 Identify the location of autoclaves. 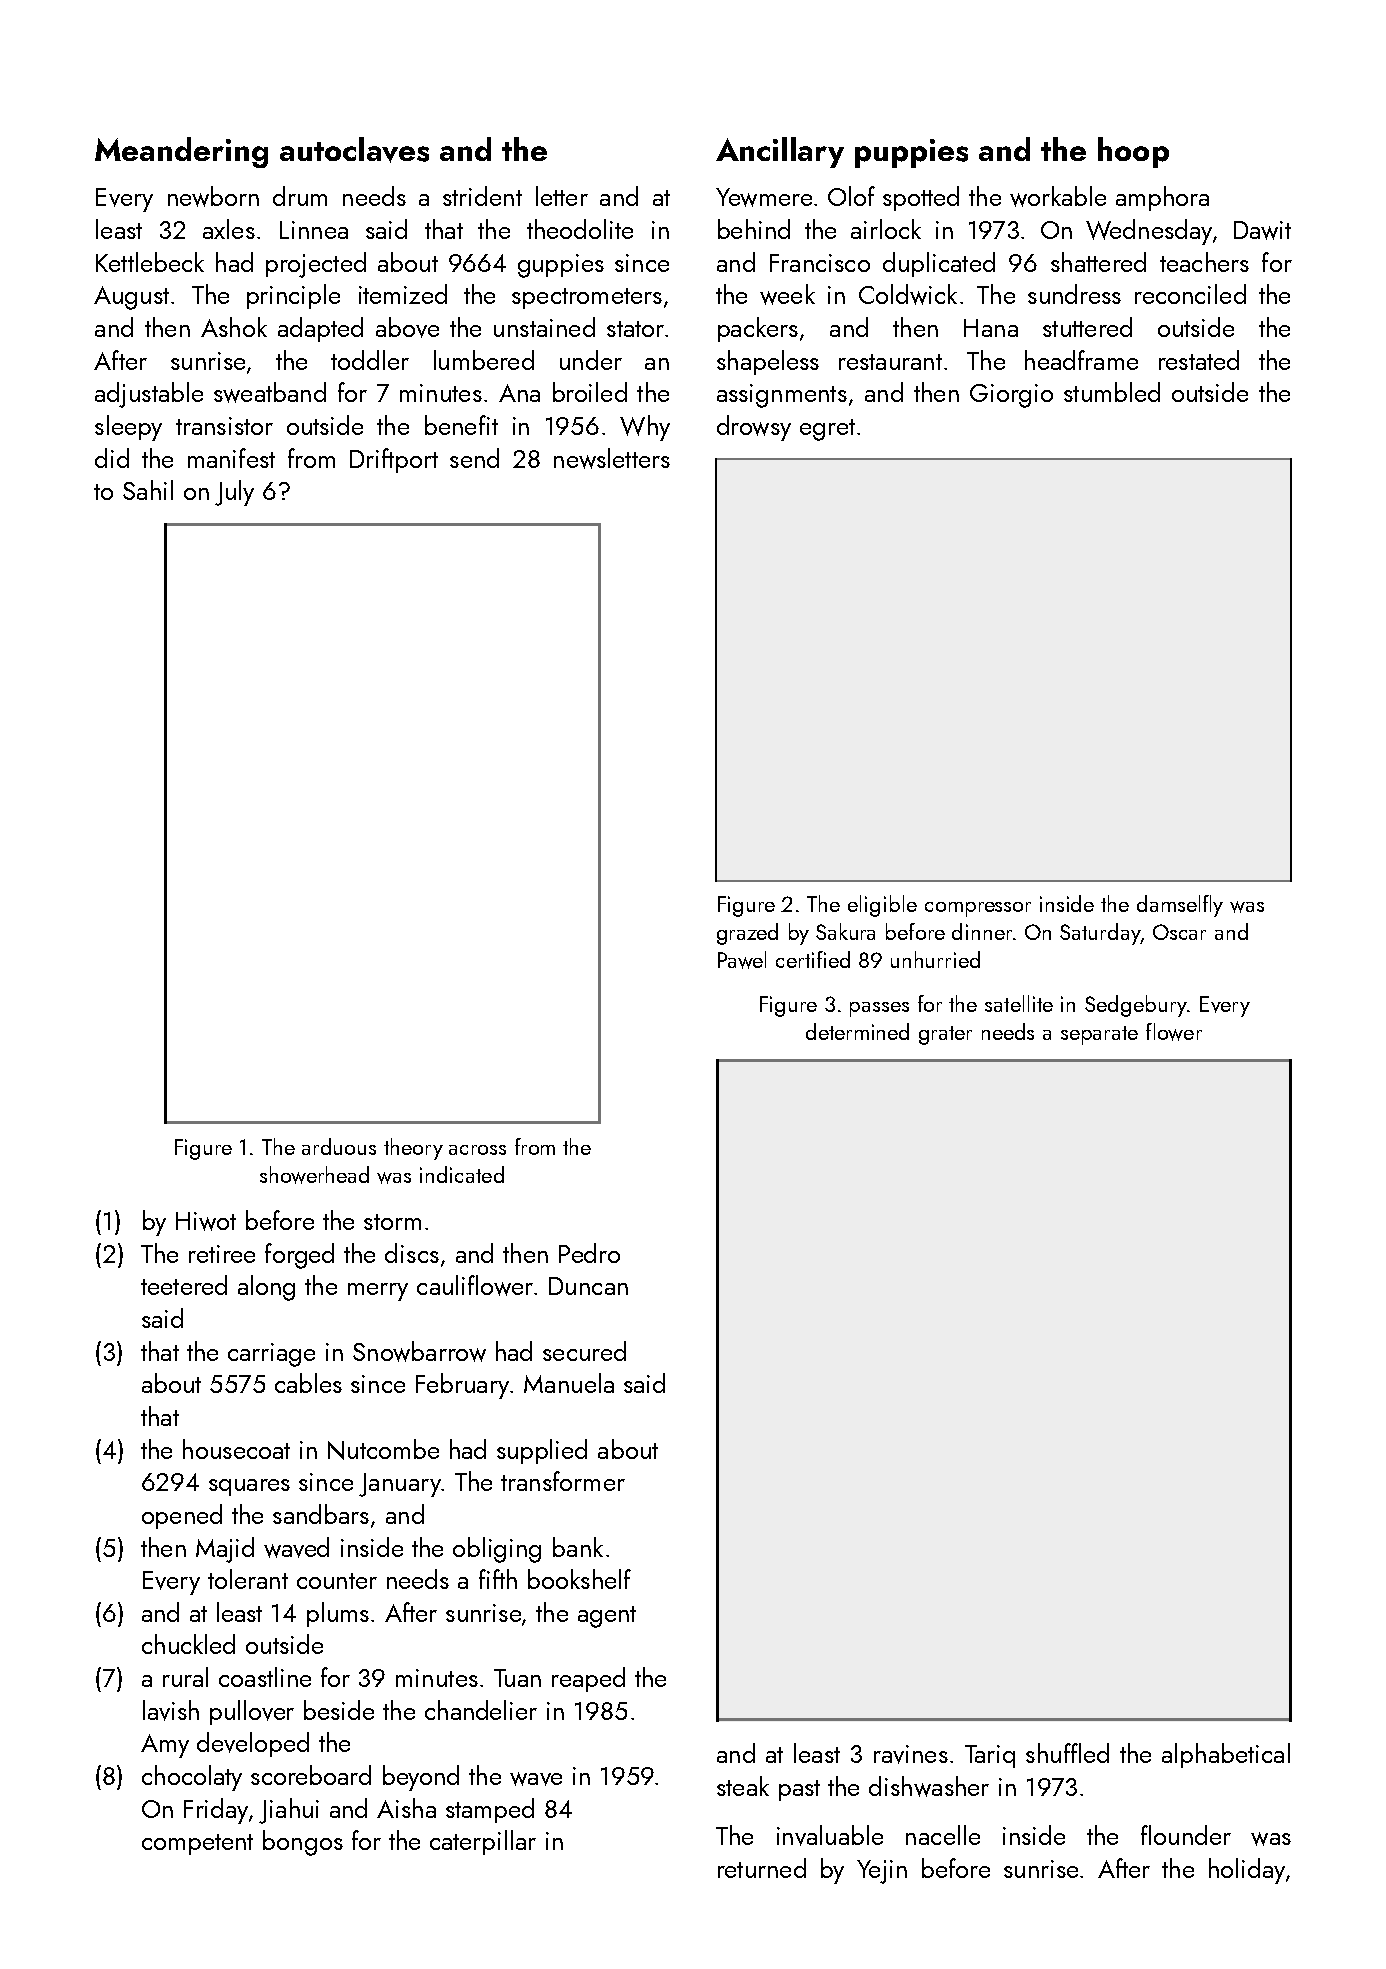
(354, 150).
